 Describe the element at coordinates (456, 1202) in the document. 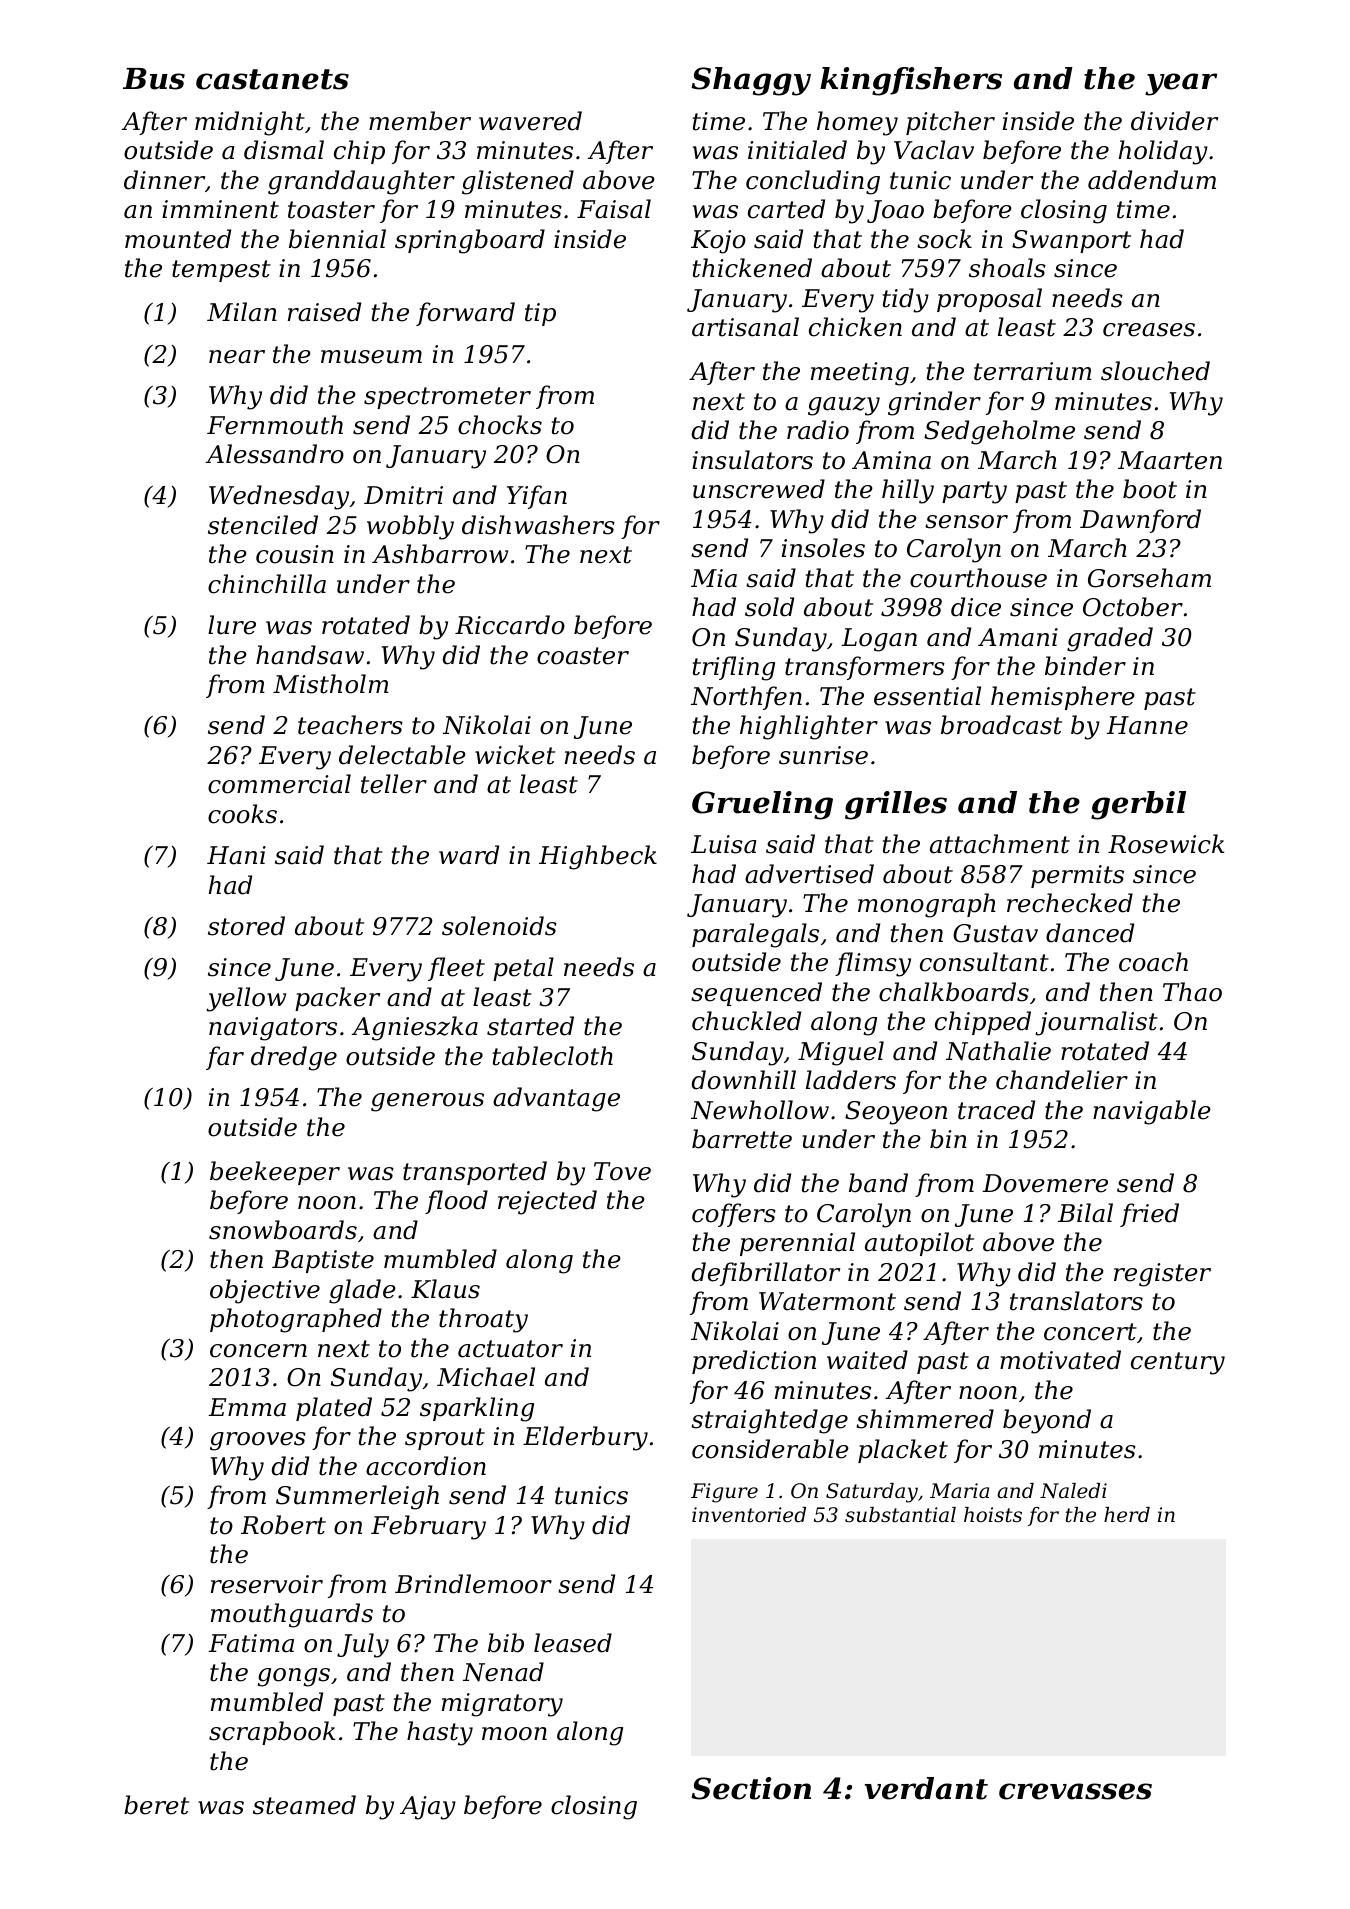

I see `flood` at that location.
